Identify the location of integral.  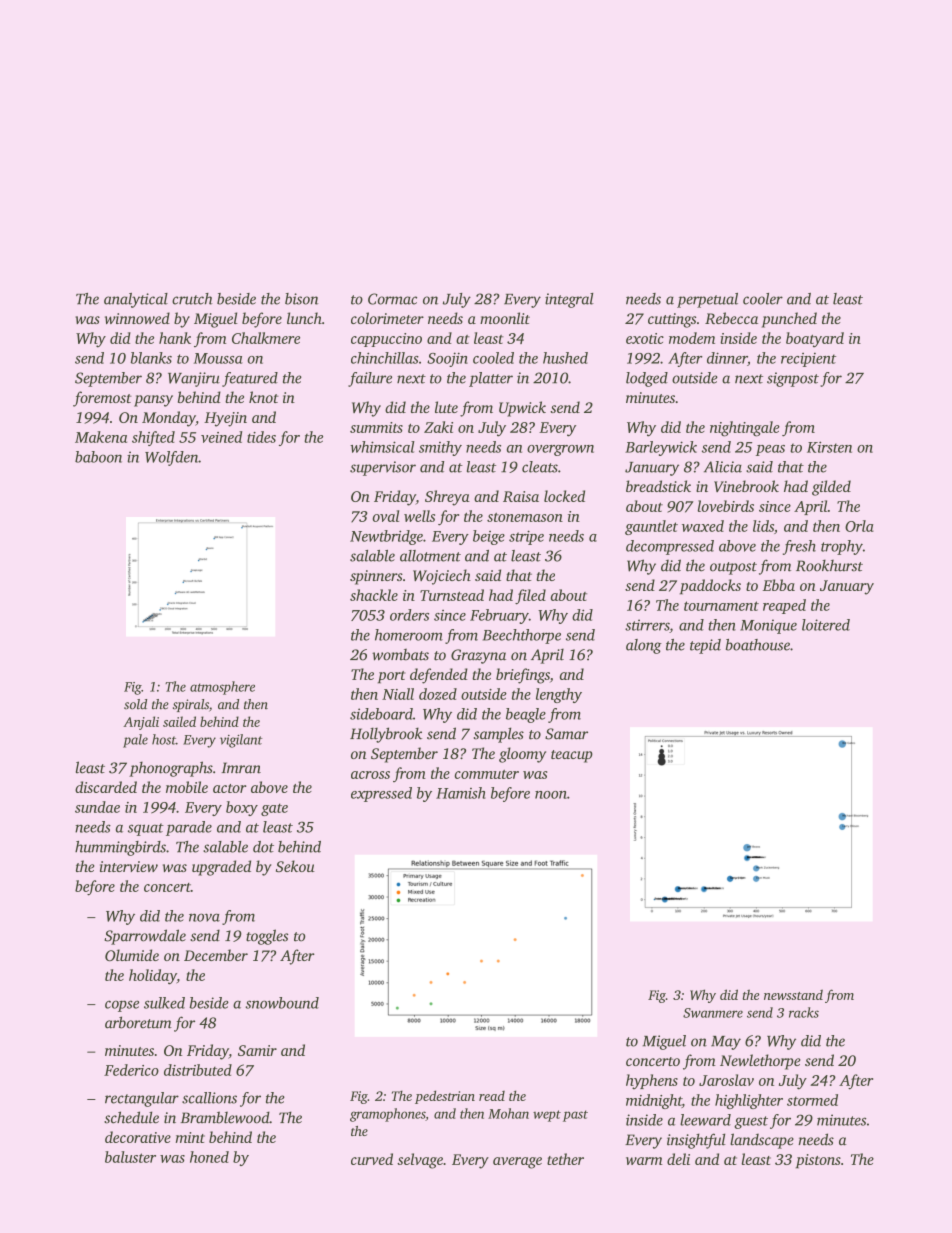
(569, 300).
